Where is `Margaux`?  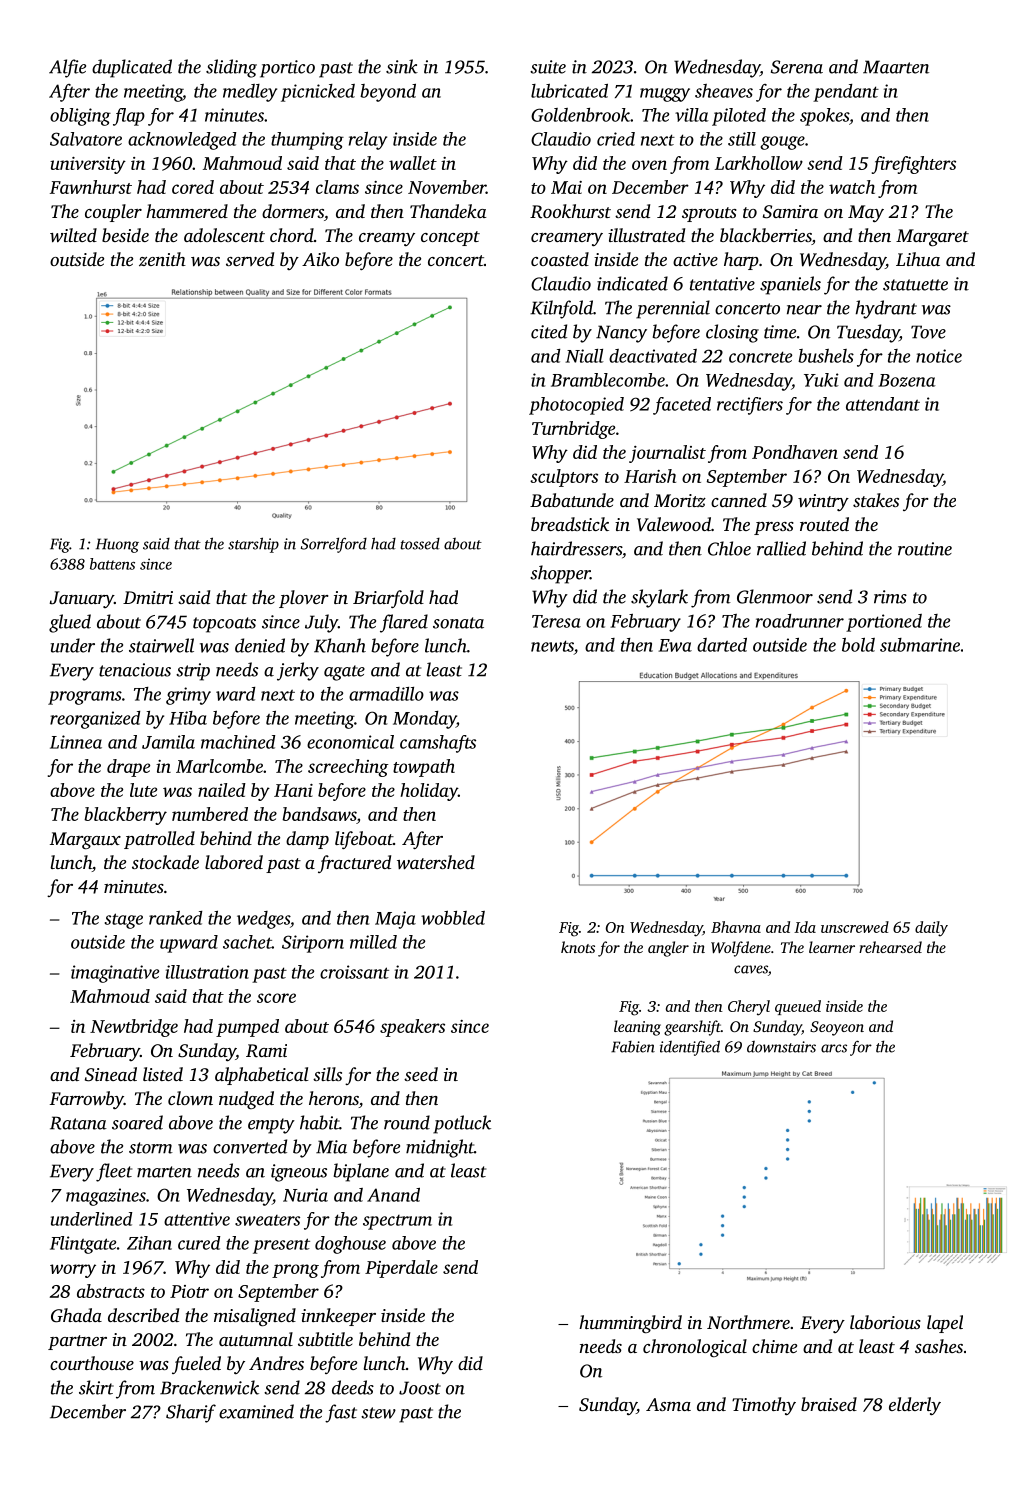 Margaux is located at coordinates (85, 841).
